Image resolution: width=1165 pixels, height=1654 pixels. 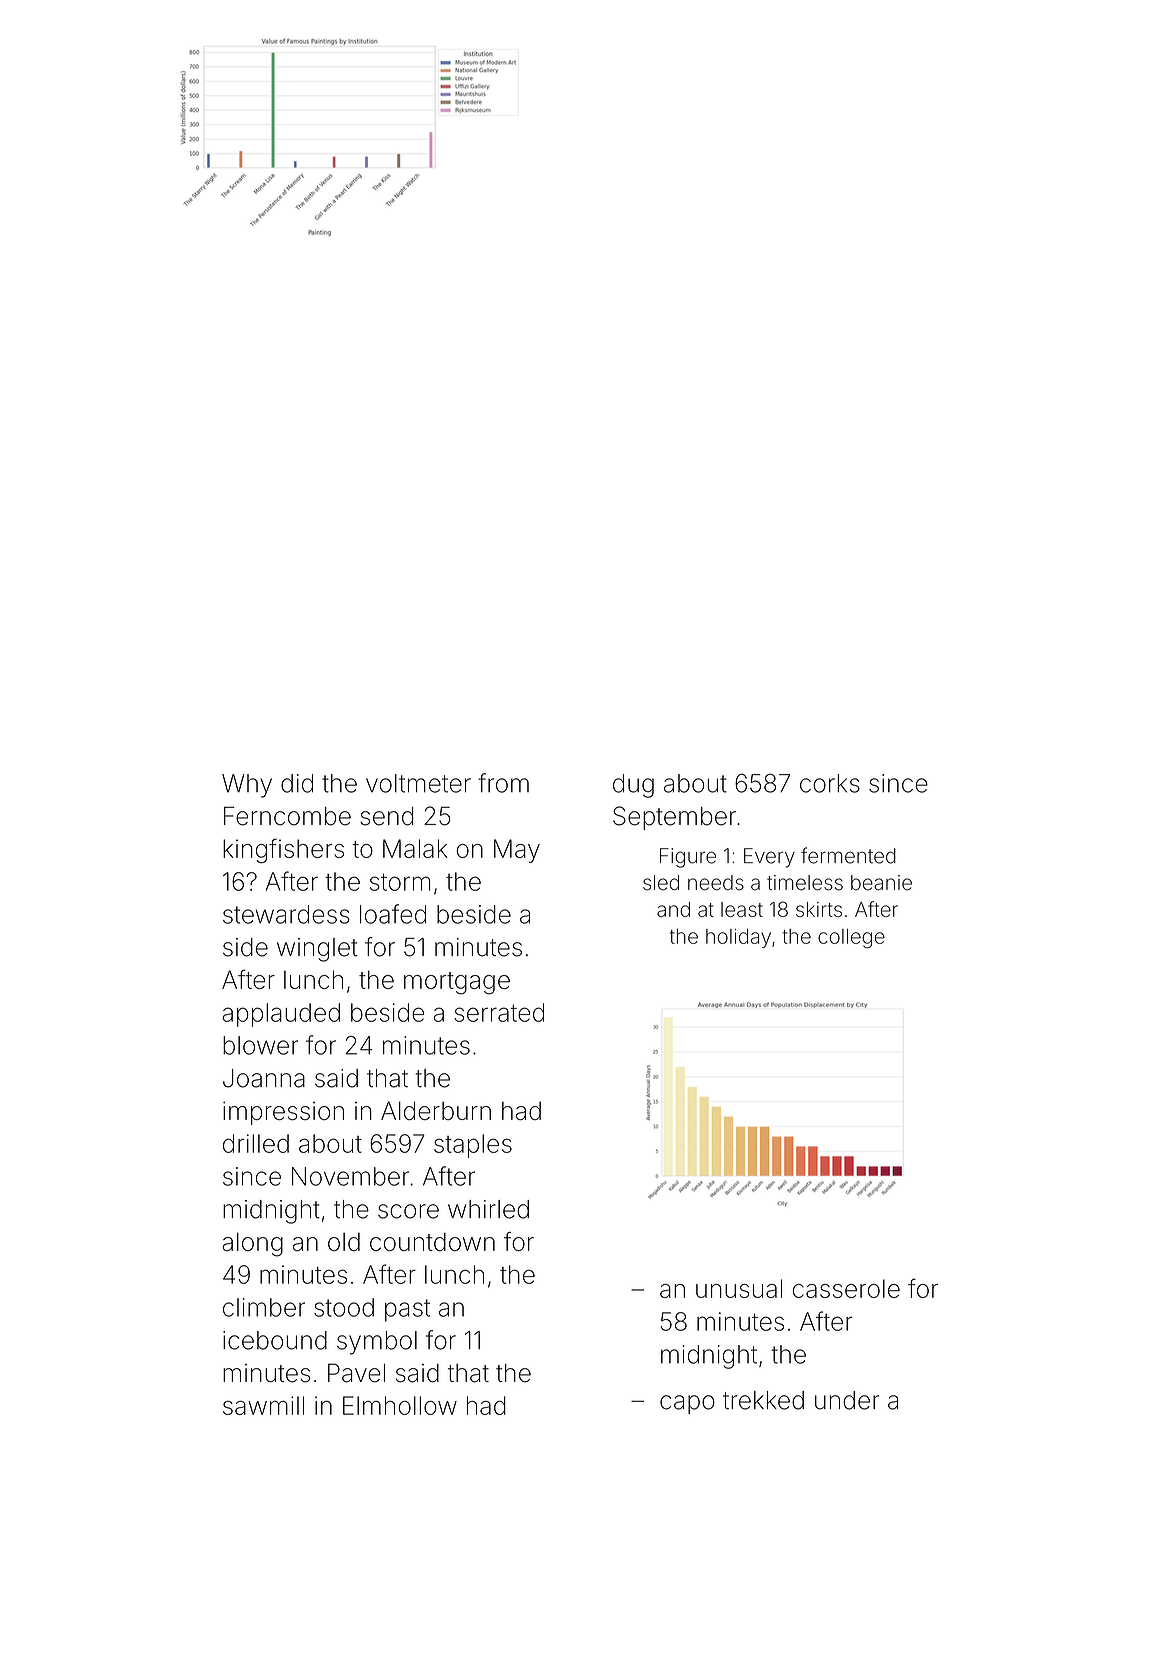 What do you see at coordinates (769, 858) in the screenshot?
I see `Every` at bounding box center [769, 858].
